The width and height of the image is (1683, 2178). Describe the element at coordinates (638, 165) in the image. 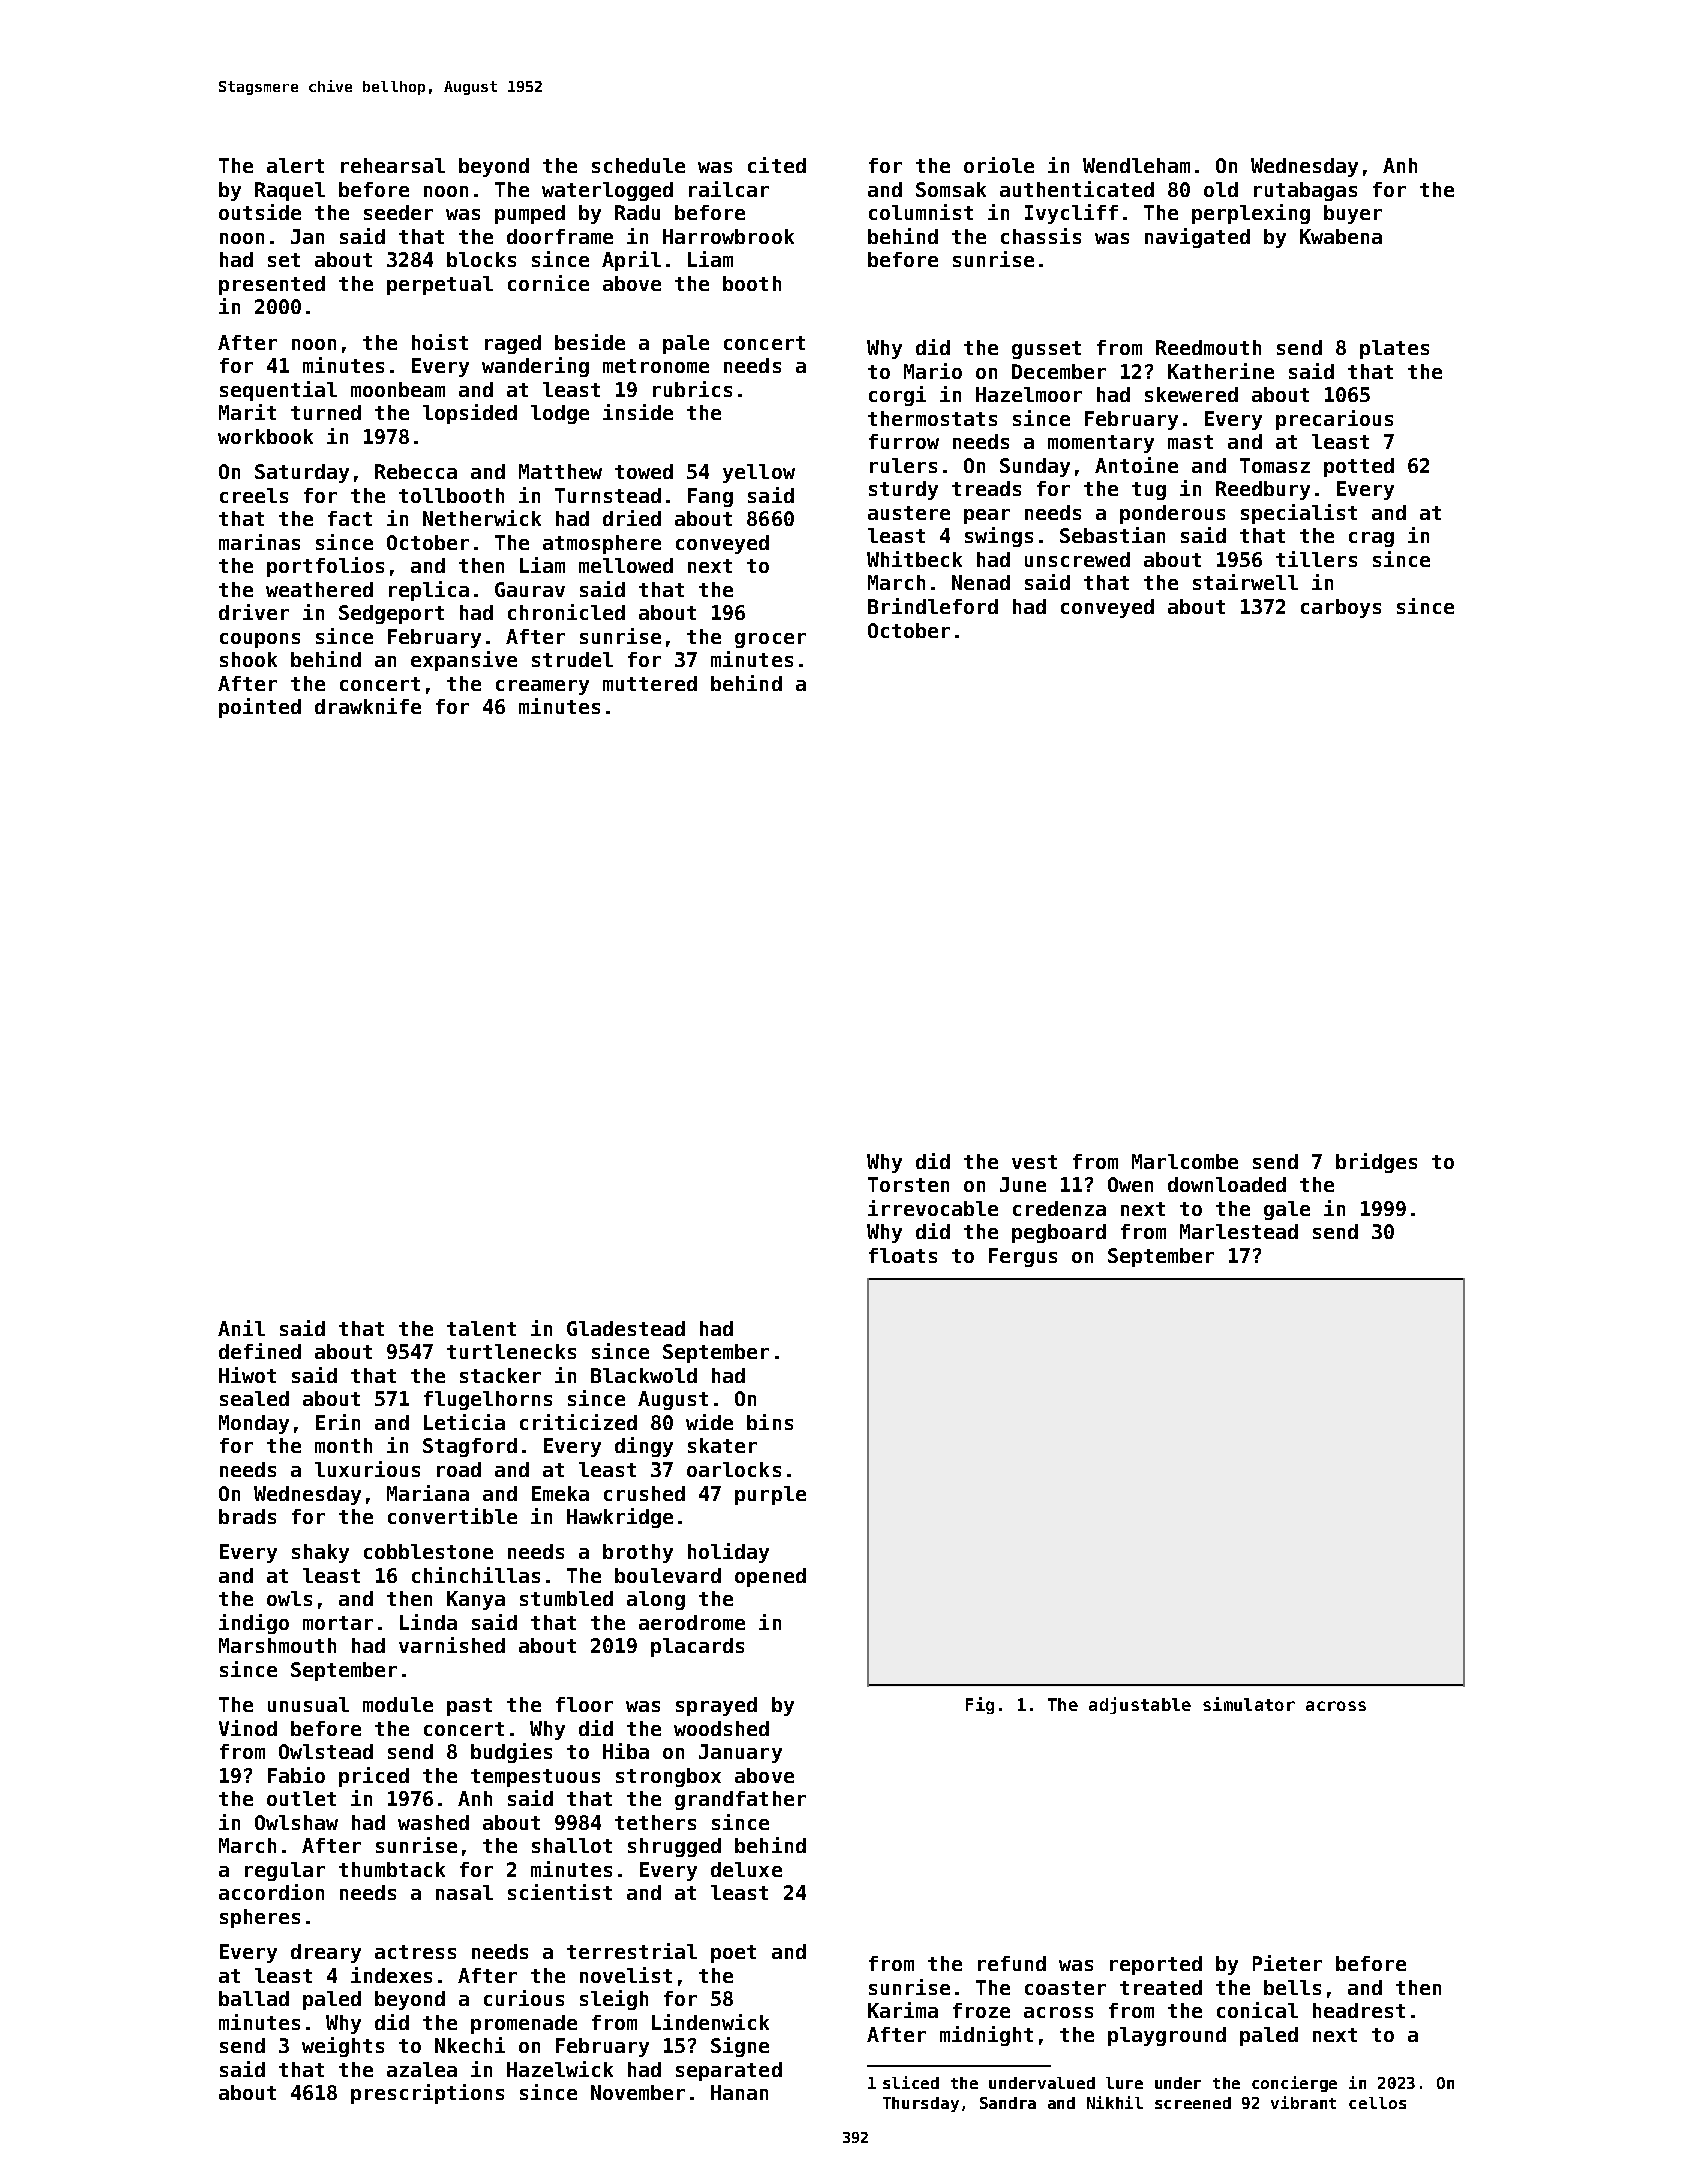

I see `schedule` at that location.
